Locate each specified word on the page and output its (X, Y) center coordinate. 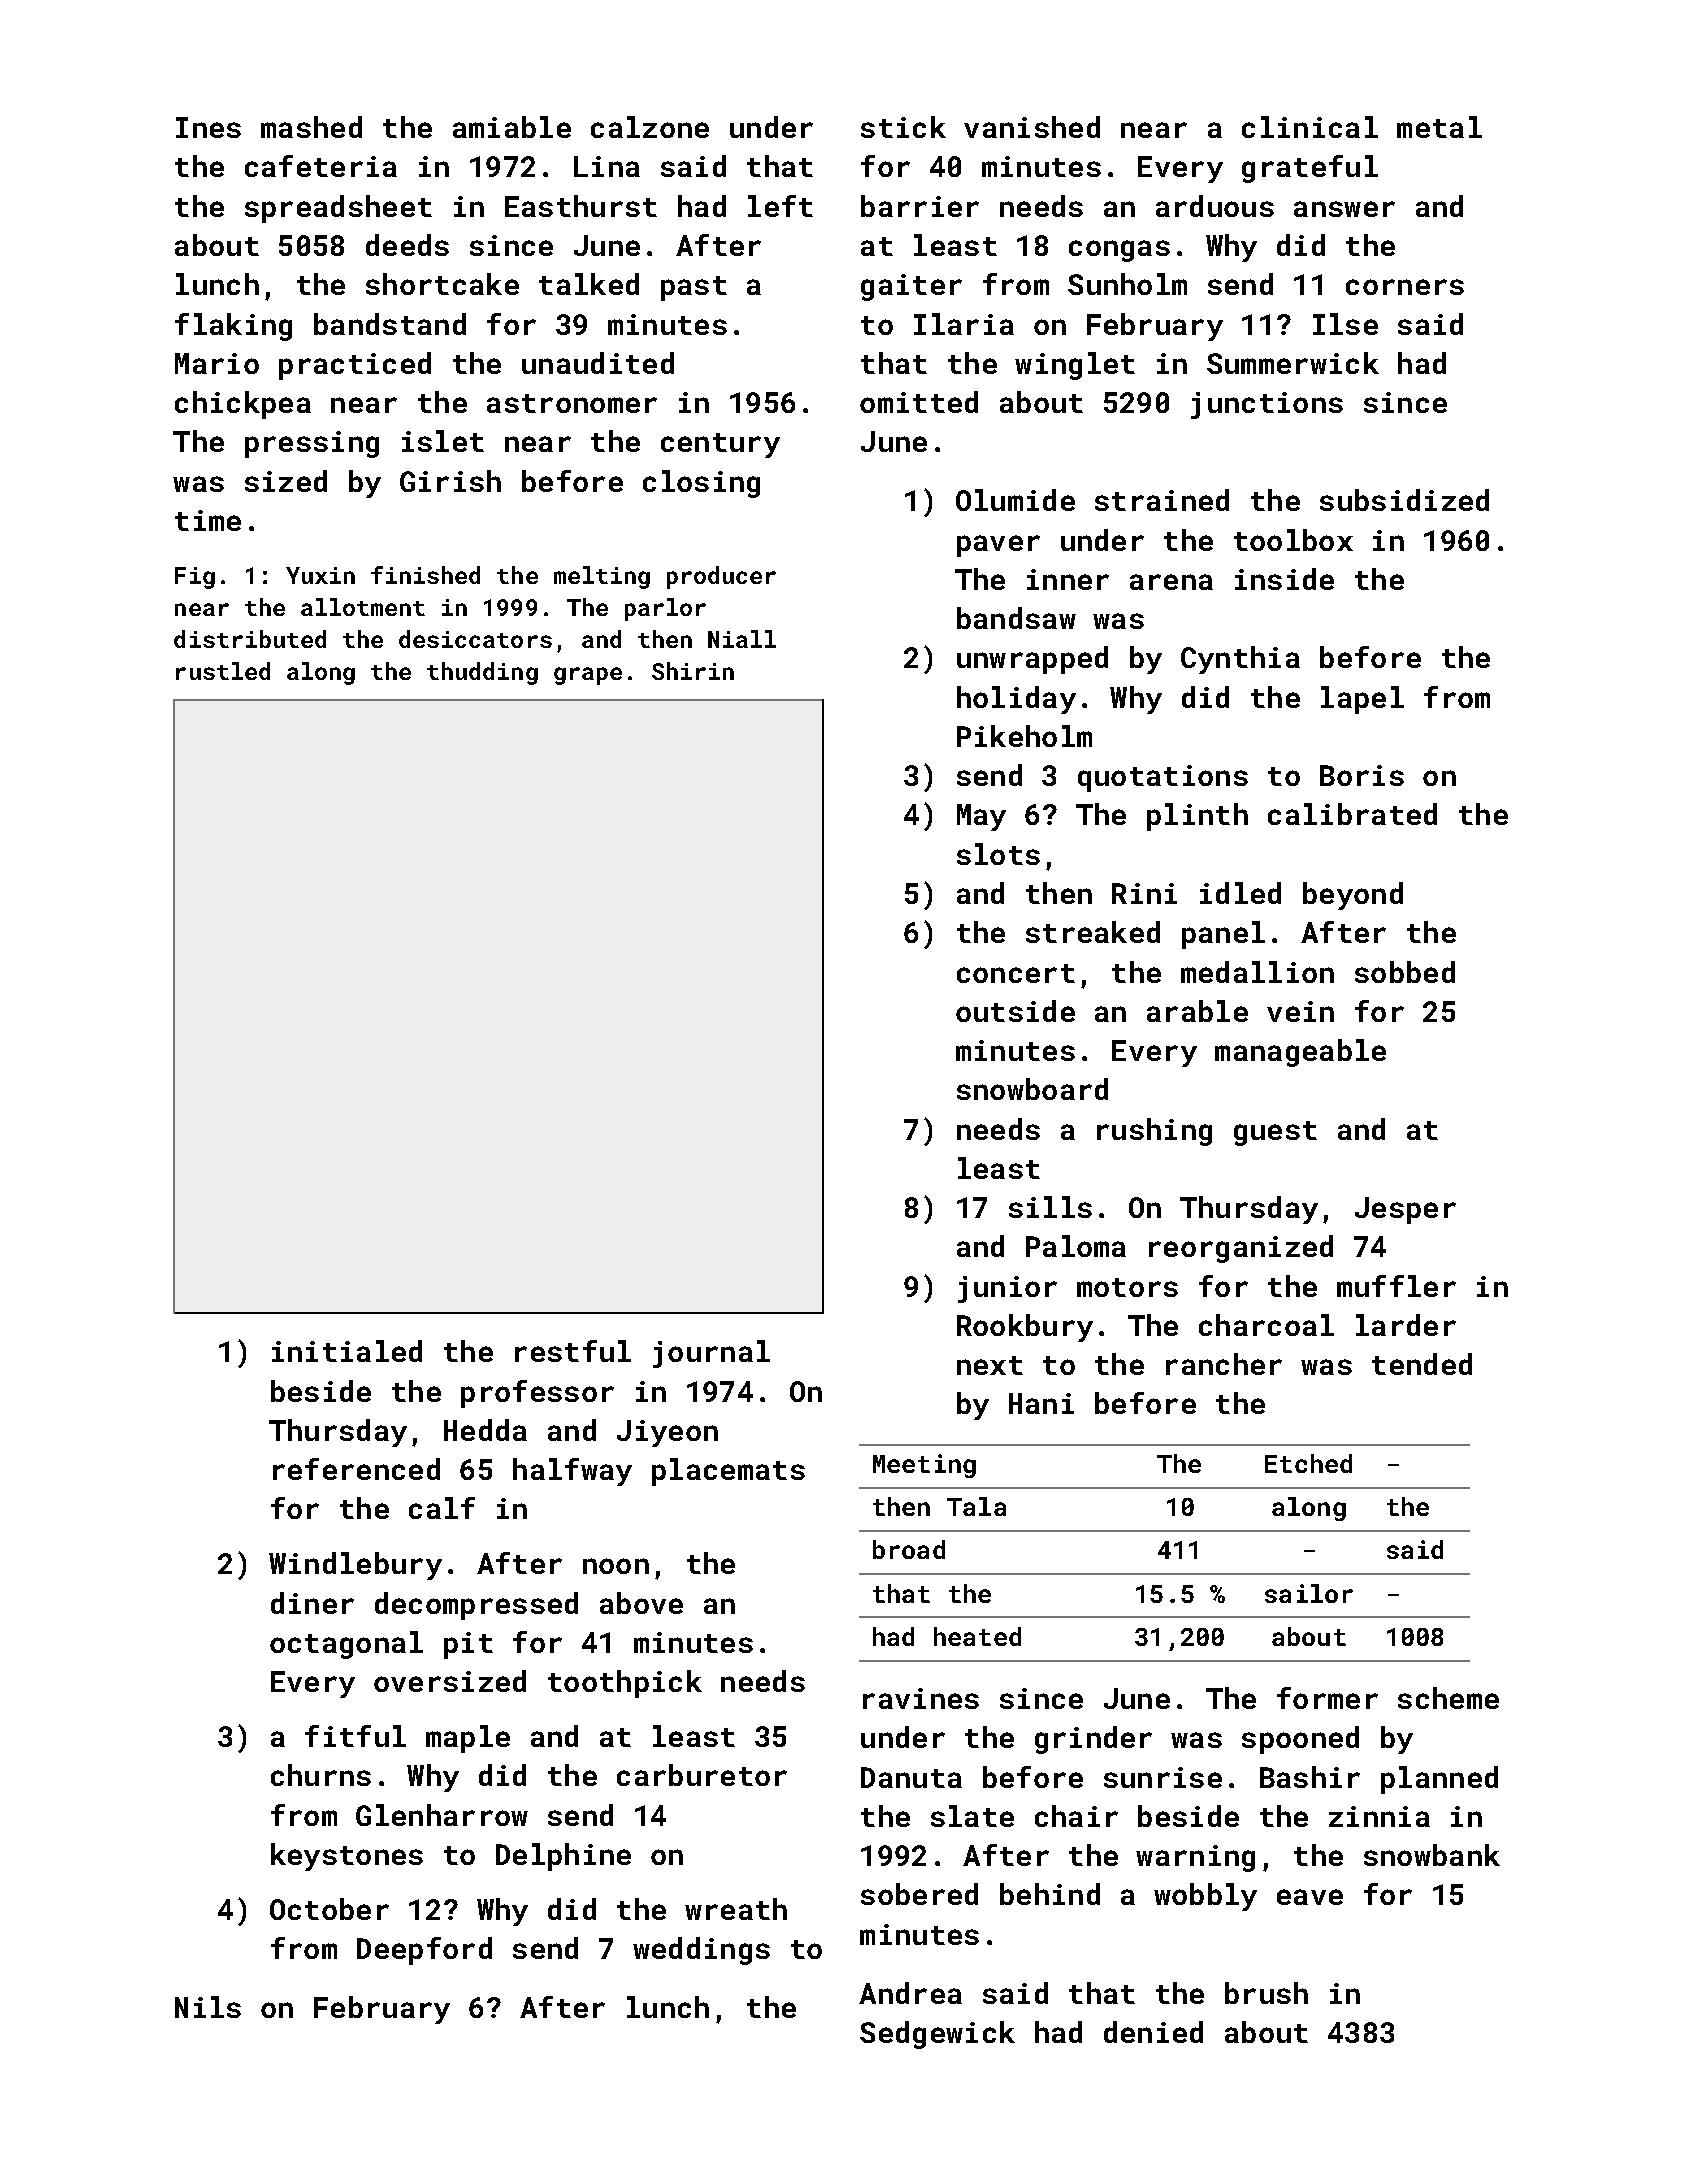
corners (1405, 287)
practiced (355, 366)
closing (701, 484)
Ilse (1345, 324)
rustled (223, 671)
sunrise (1163, 1777)
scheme (1448, 1698)
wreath (736, 1909)
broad (909, 1549)
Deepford (424, 1951)
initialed (347, 1351)
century (720, 445)
